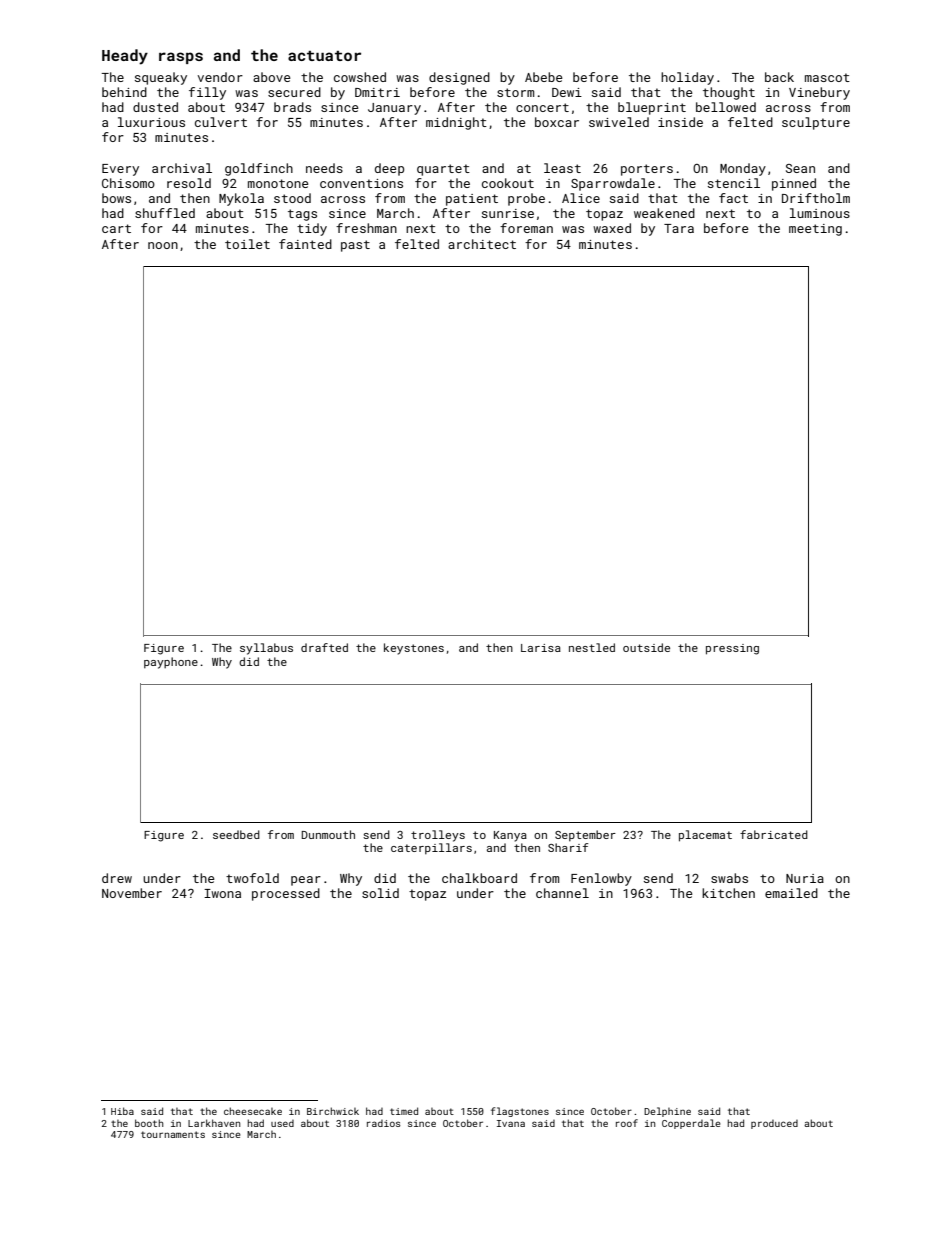  What do you see at coordinates (384, 1123) in the document?
I see `radios` at bounding box center [384, 1123].
